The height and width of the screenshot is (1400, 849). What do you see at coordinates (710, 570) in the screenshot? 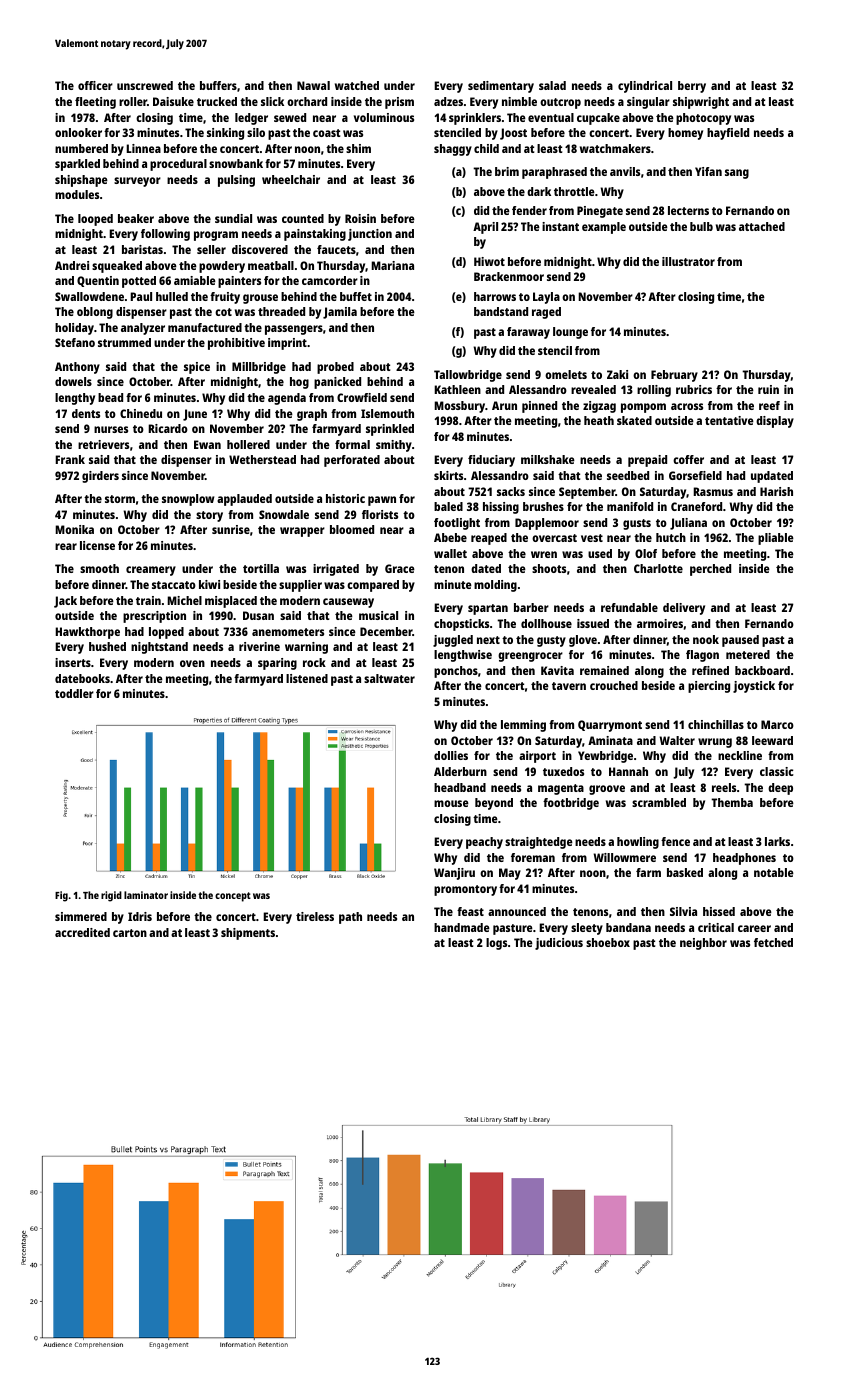
I see `perched` at bounding box center [710, 570].
